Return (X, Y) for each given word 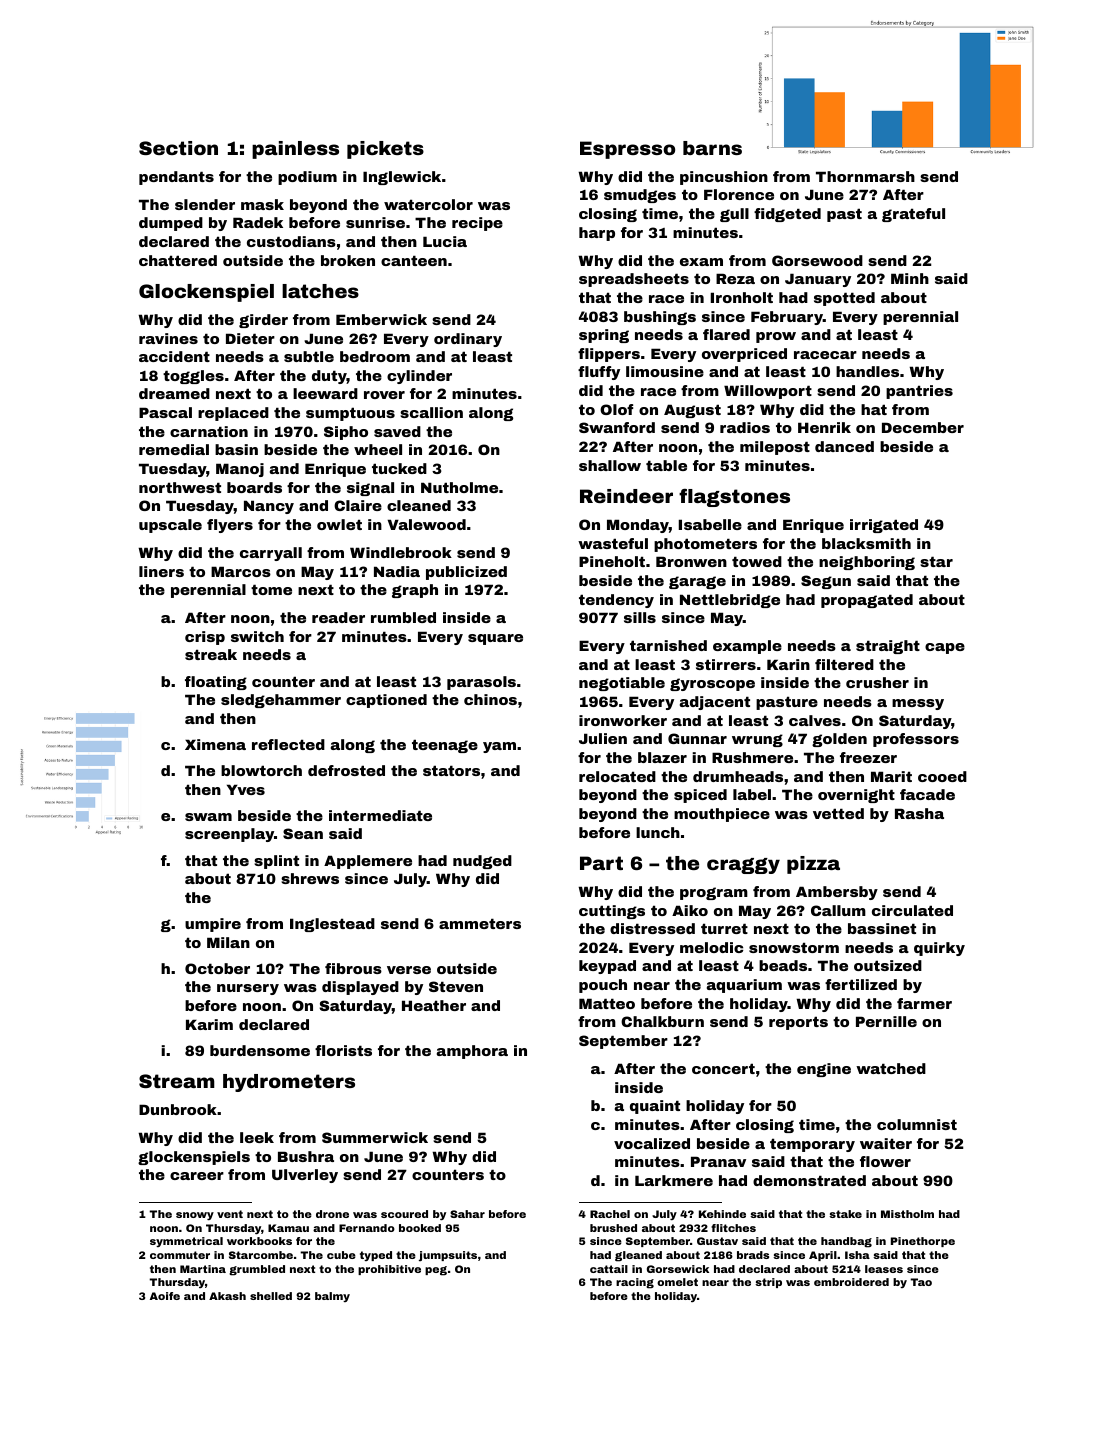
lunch (658, 832)
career (197, 1176)
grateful (913, 215)
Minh (910, 278)
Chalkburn (662, 1021)
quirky (939, 949)
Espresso (627, 150)
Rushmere (752, 757)
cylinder (419, 377)
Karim (209, 1024)
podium (307, 178)
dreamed (174, 393)
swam (208, 817)
